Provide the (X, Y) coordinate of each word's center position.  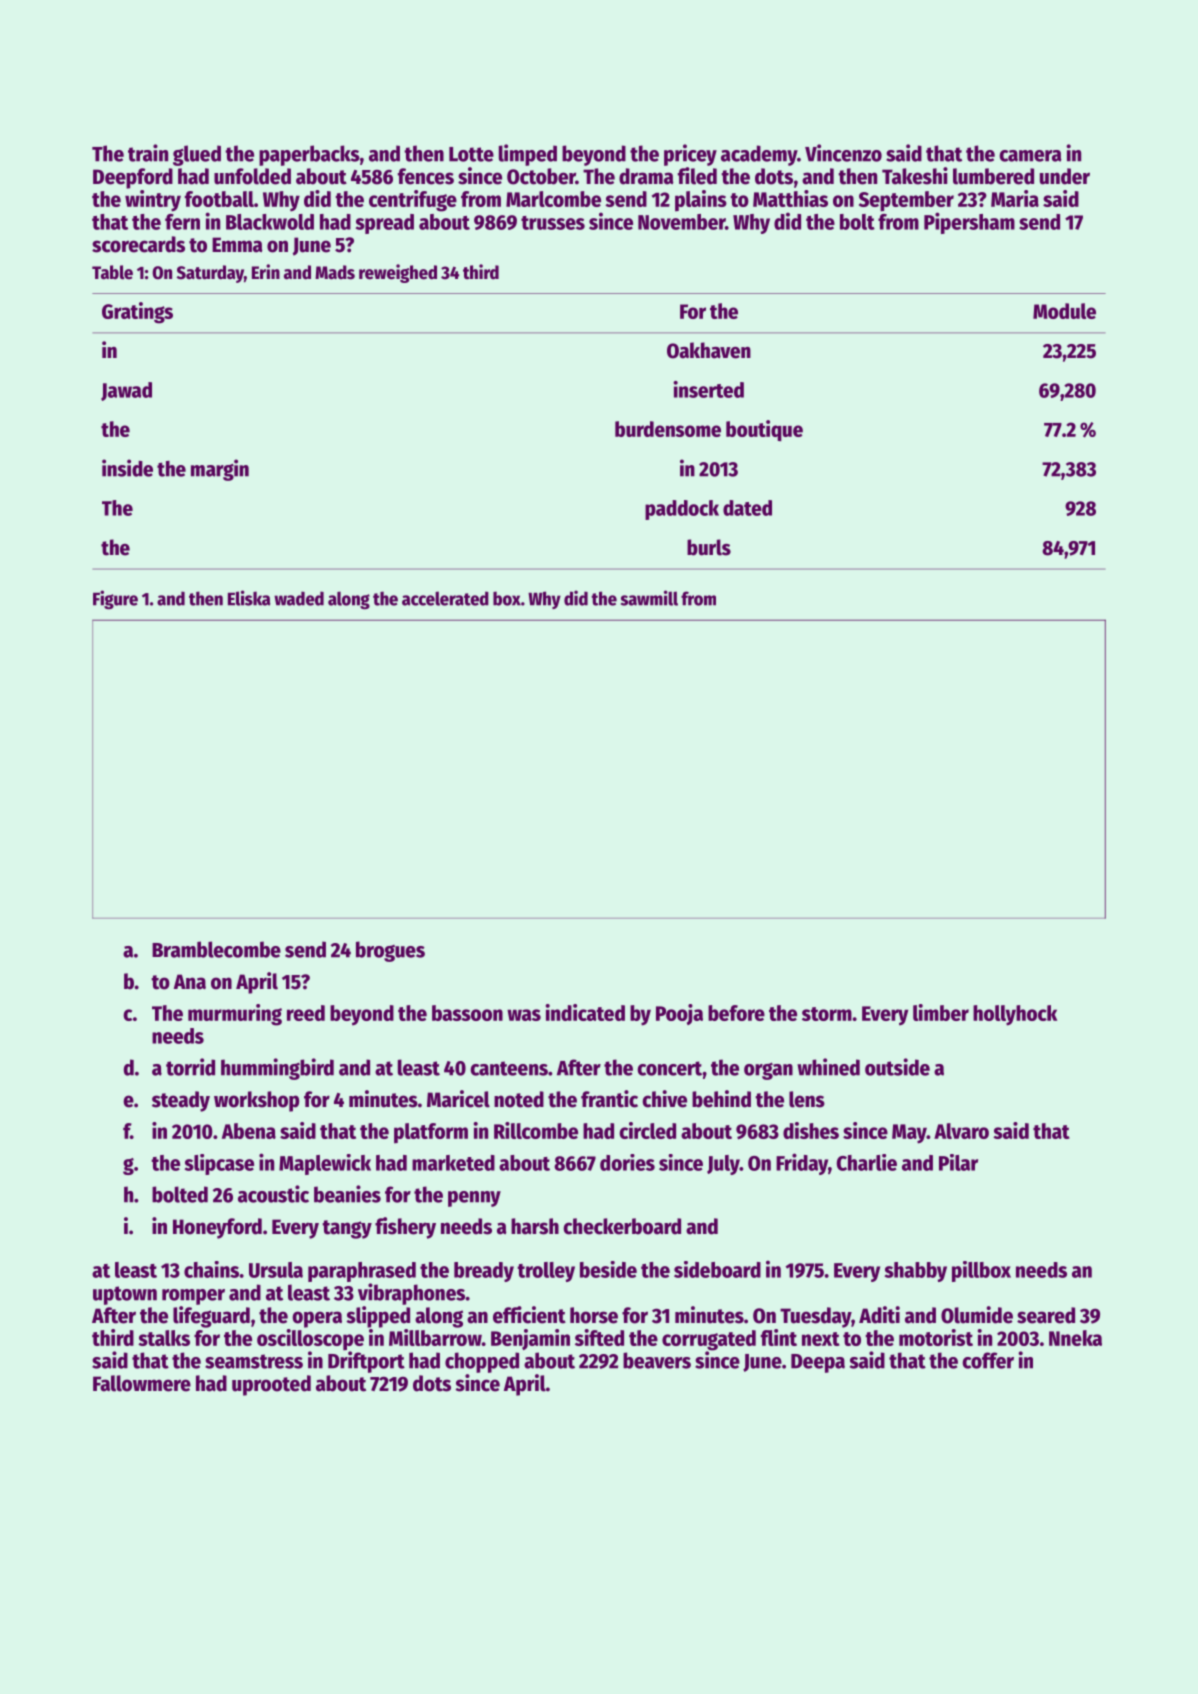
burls (709, 547)
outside (897, 1067)
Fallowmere (142, 1383)
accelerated (445, 598)
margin (220, 470)
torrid (190, 1067)
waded (299, 598)
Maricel (458, 1099)
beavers (657, 1360)
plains (701, 201)
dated (747, 508)
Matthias (790, 198)
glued (197, 155)
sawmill (649, 598)
